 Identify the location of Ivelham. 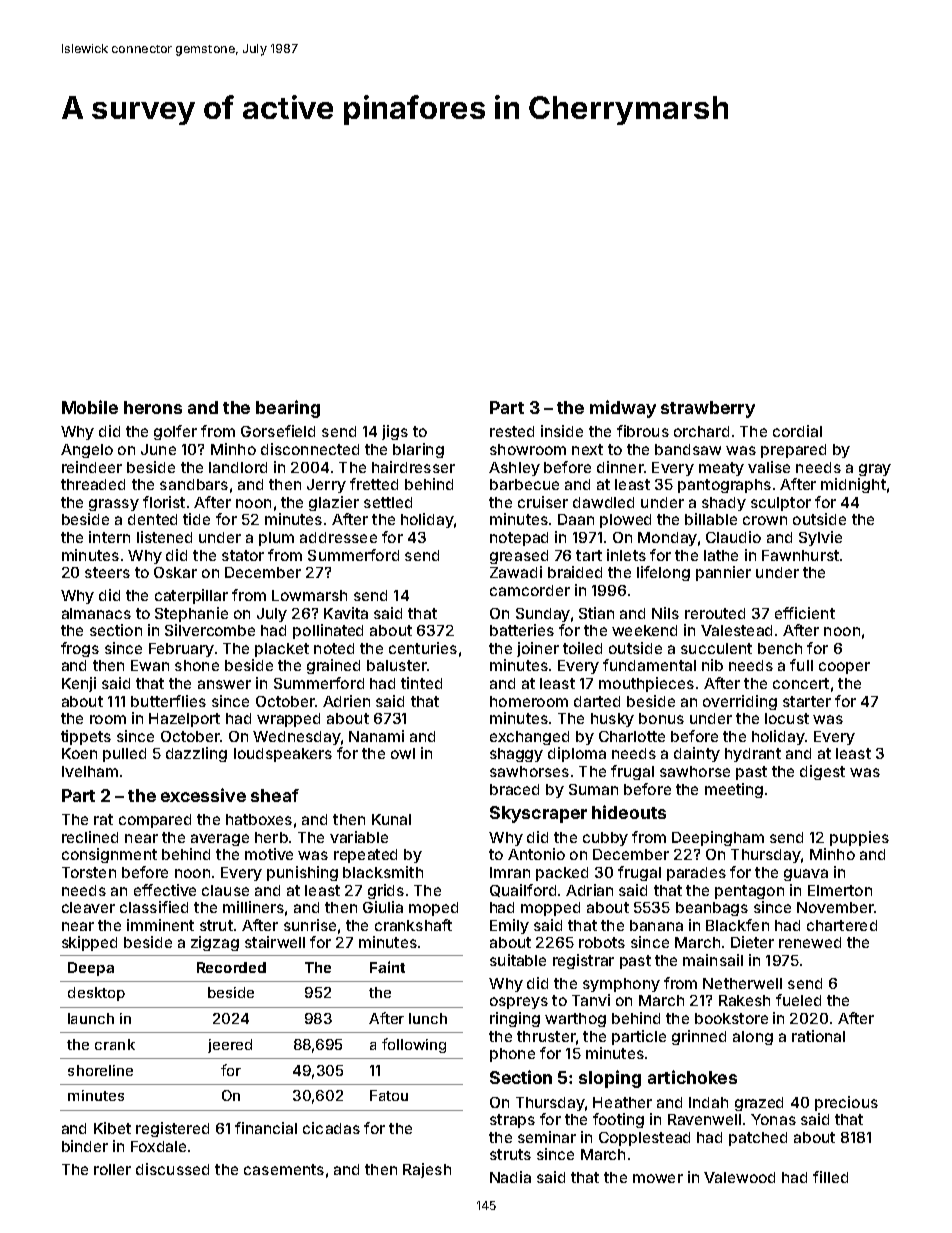
(90, 771).
